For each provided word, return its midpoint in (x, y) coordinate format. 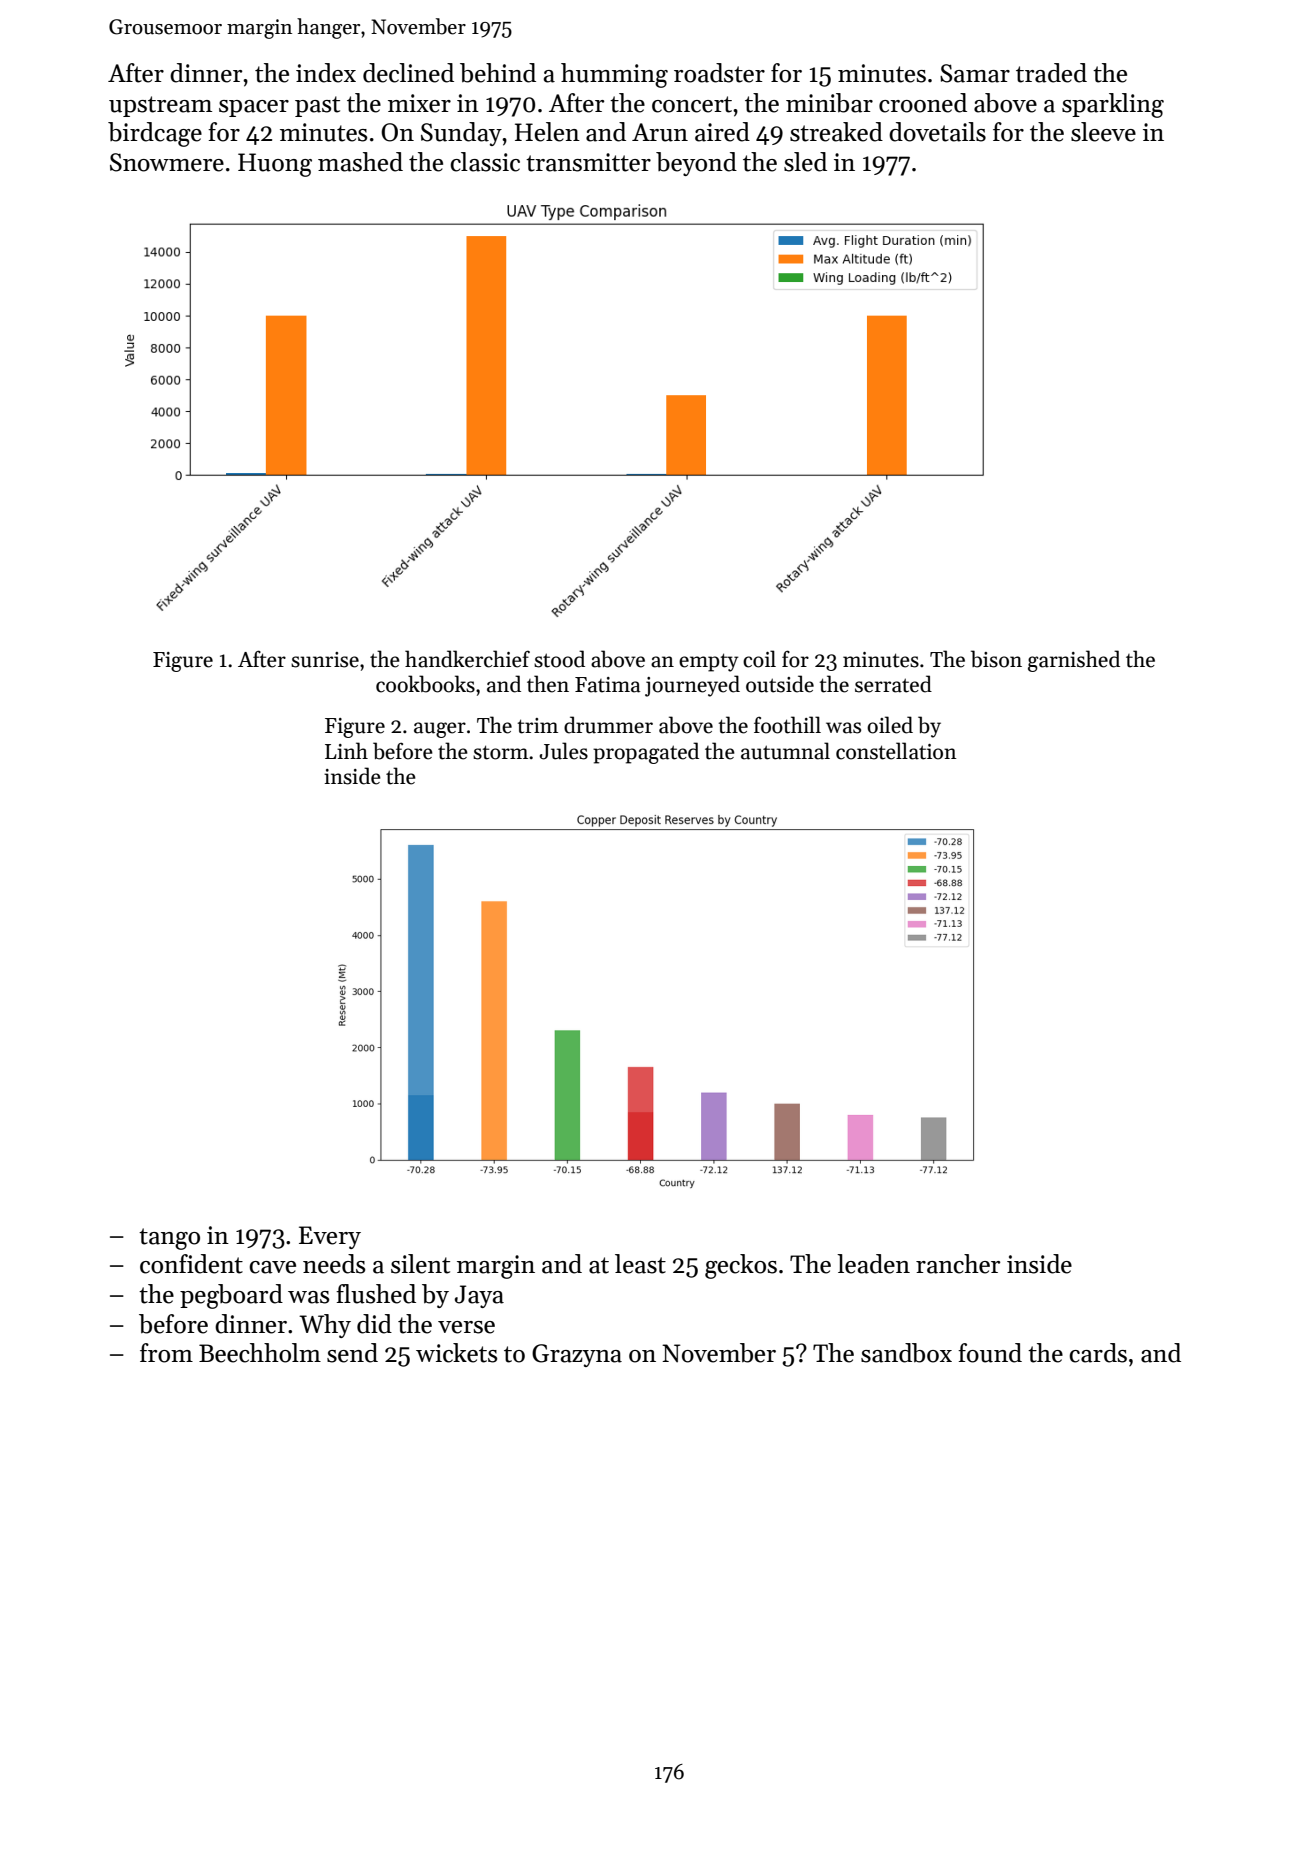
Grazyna (577, 1355)
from (166, 1353)
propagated (646, 753)
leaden (873, 1264)
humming (614, 75)
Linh (346, 750)
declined (408, 73)
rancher (958, 1264)
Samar (975, 73)
